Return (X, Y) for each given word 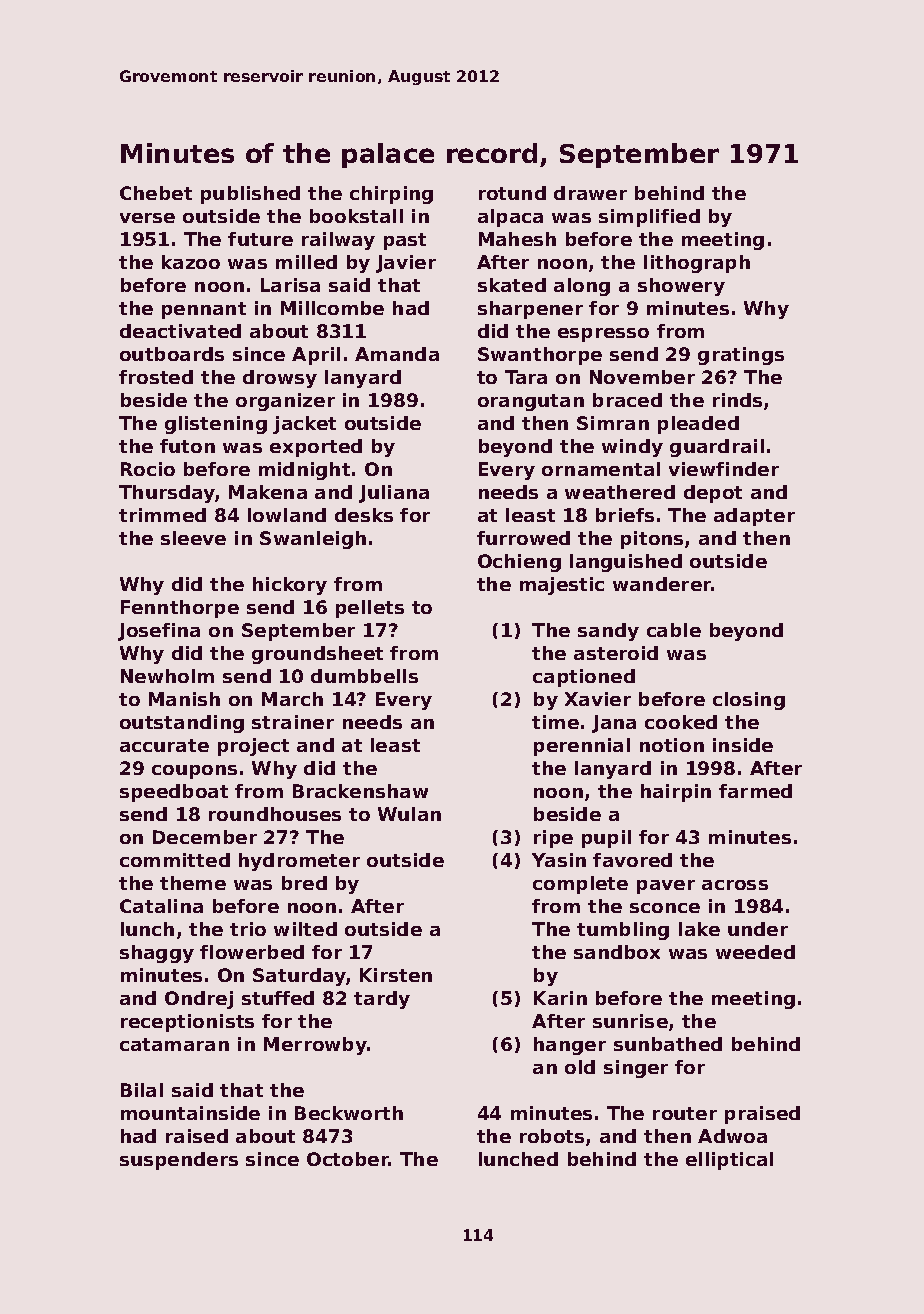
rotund (512, 193)
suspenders (179, 1161)
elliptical (729, 1161)
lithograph (697, 264)
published (250, 195)
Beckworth (349, 1113)
